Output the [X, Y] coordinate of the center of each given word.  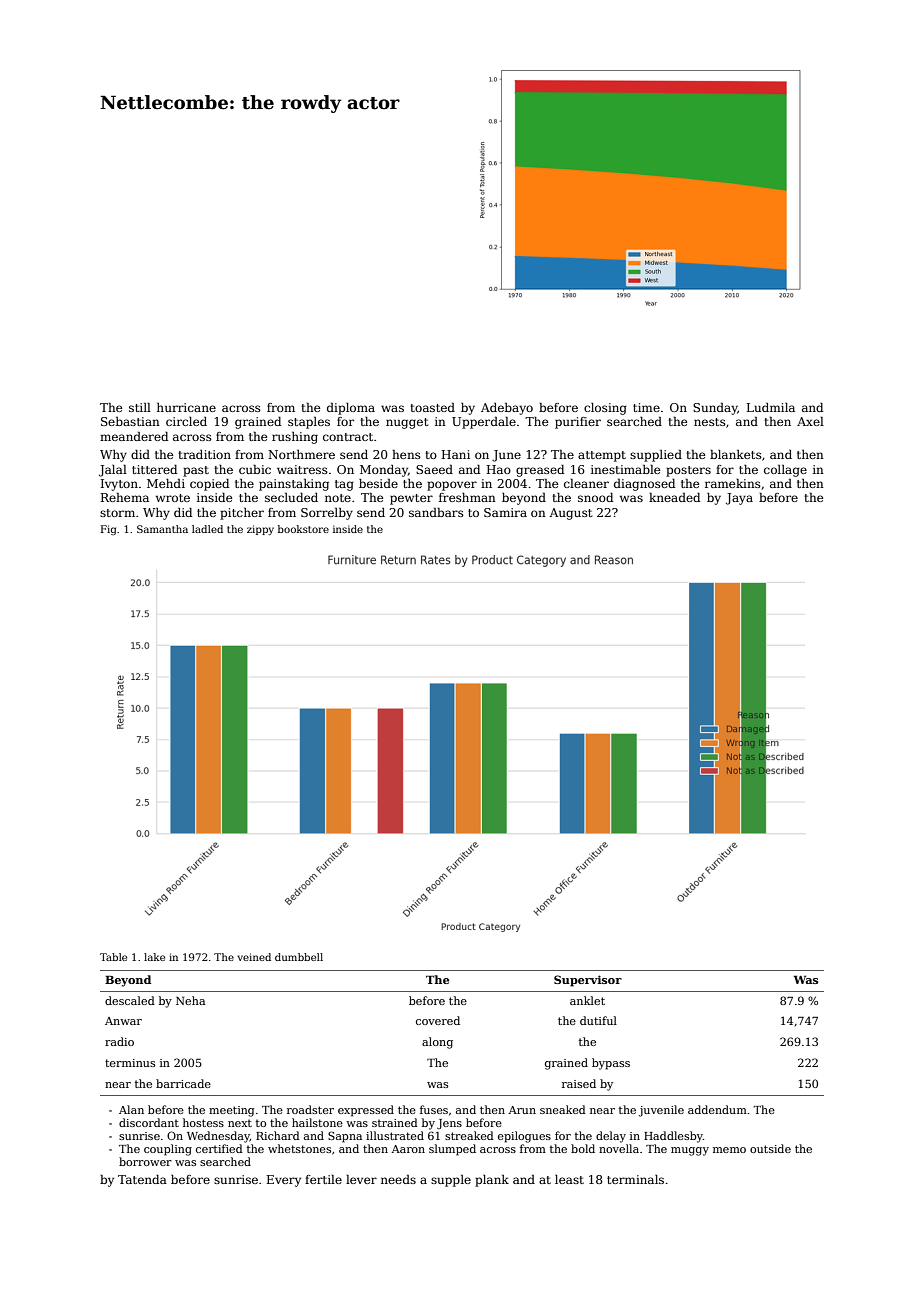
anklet [587, 1000]
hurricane [186, 407]
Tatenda [142, 1179]
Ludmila [771, 407]
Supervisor [588, 981]
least [569, 1179]
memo [729, 1150]
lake [154, 957]
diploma [351, 409]
